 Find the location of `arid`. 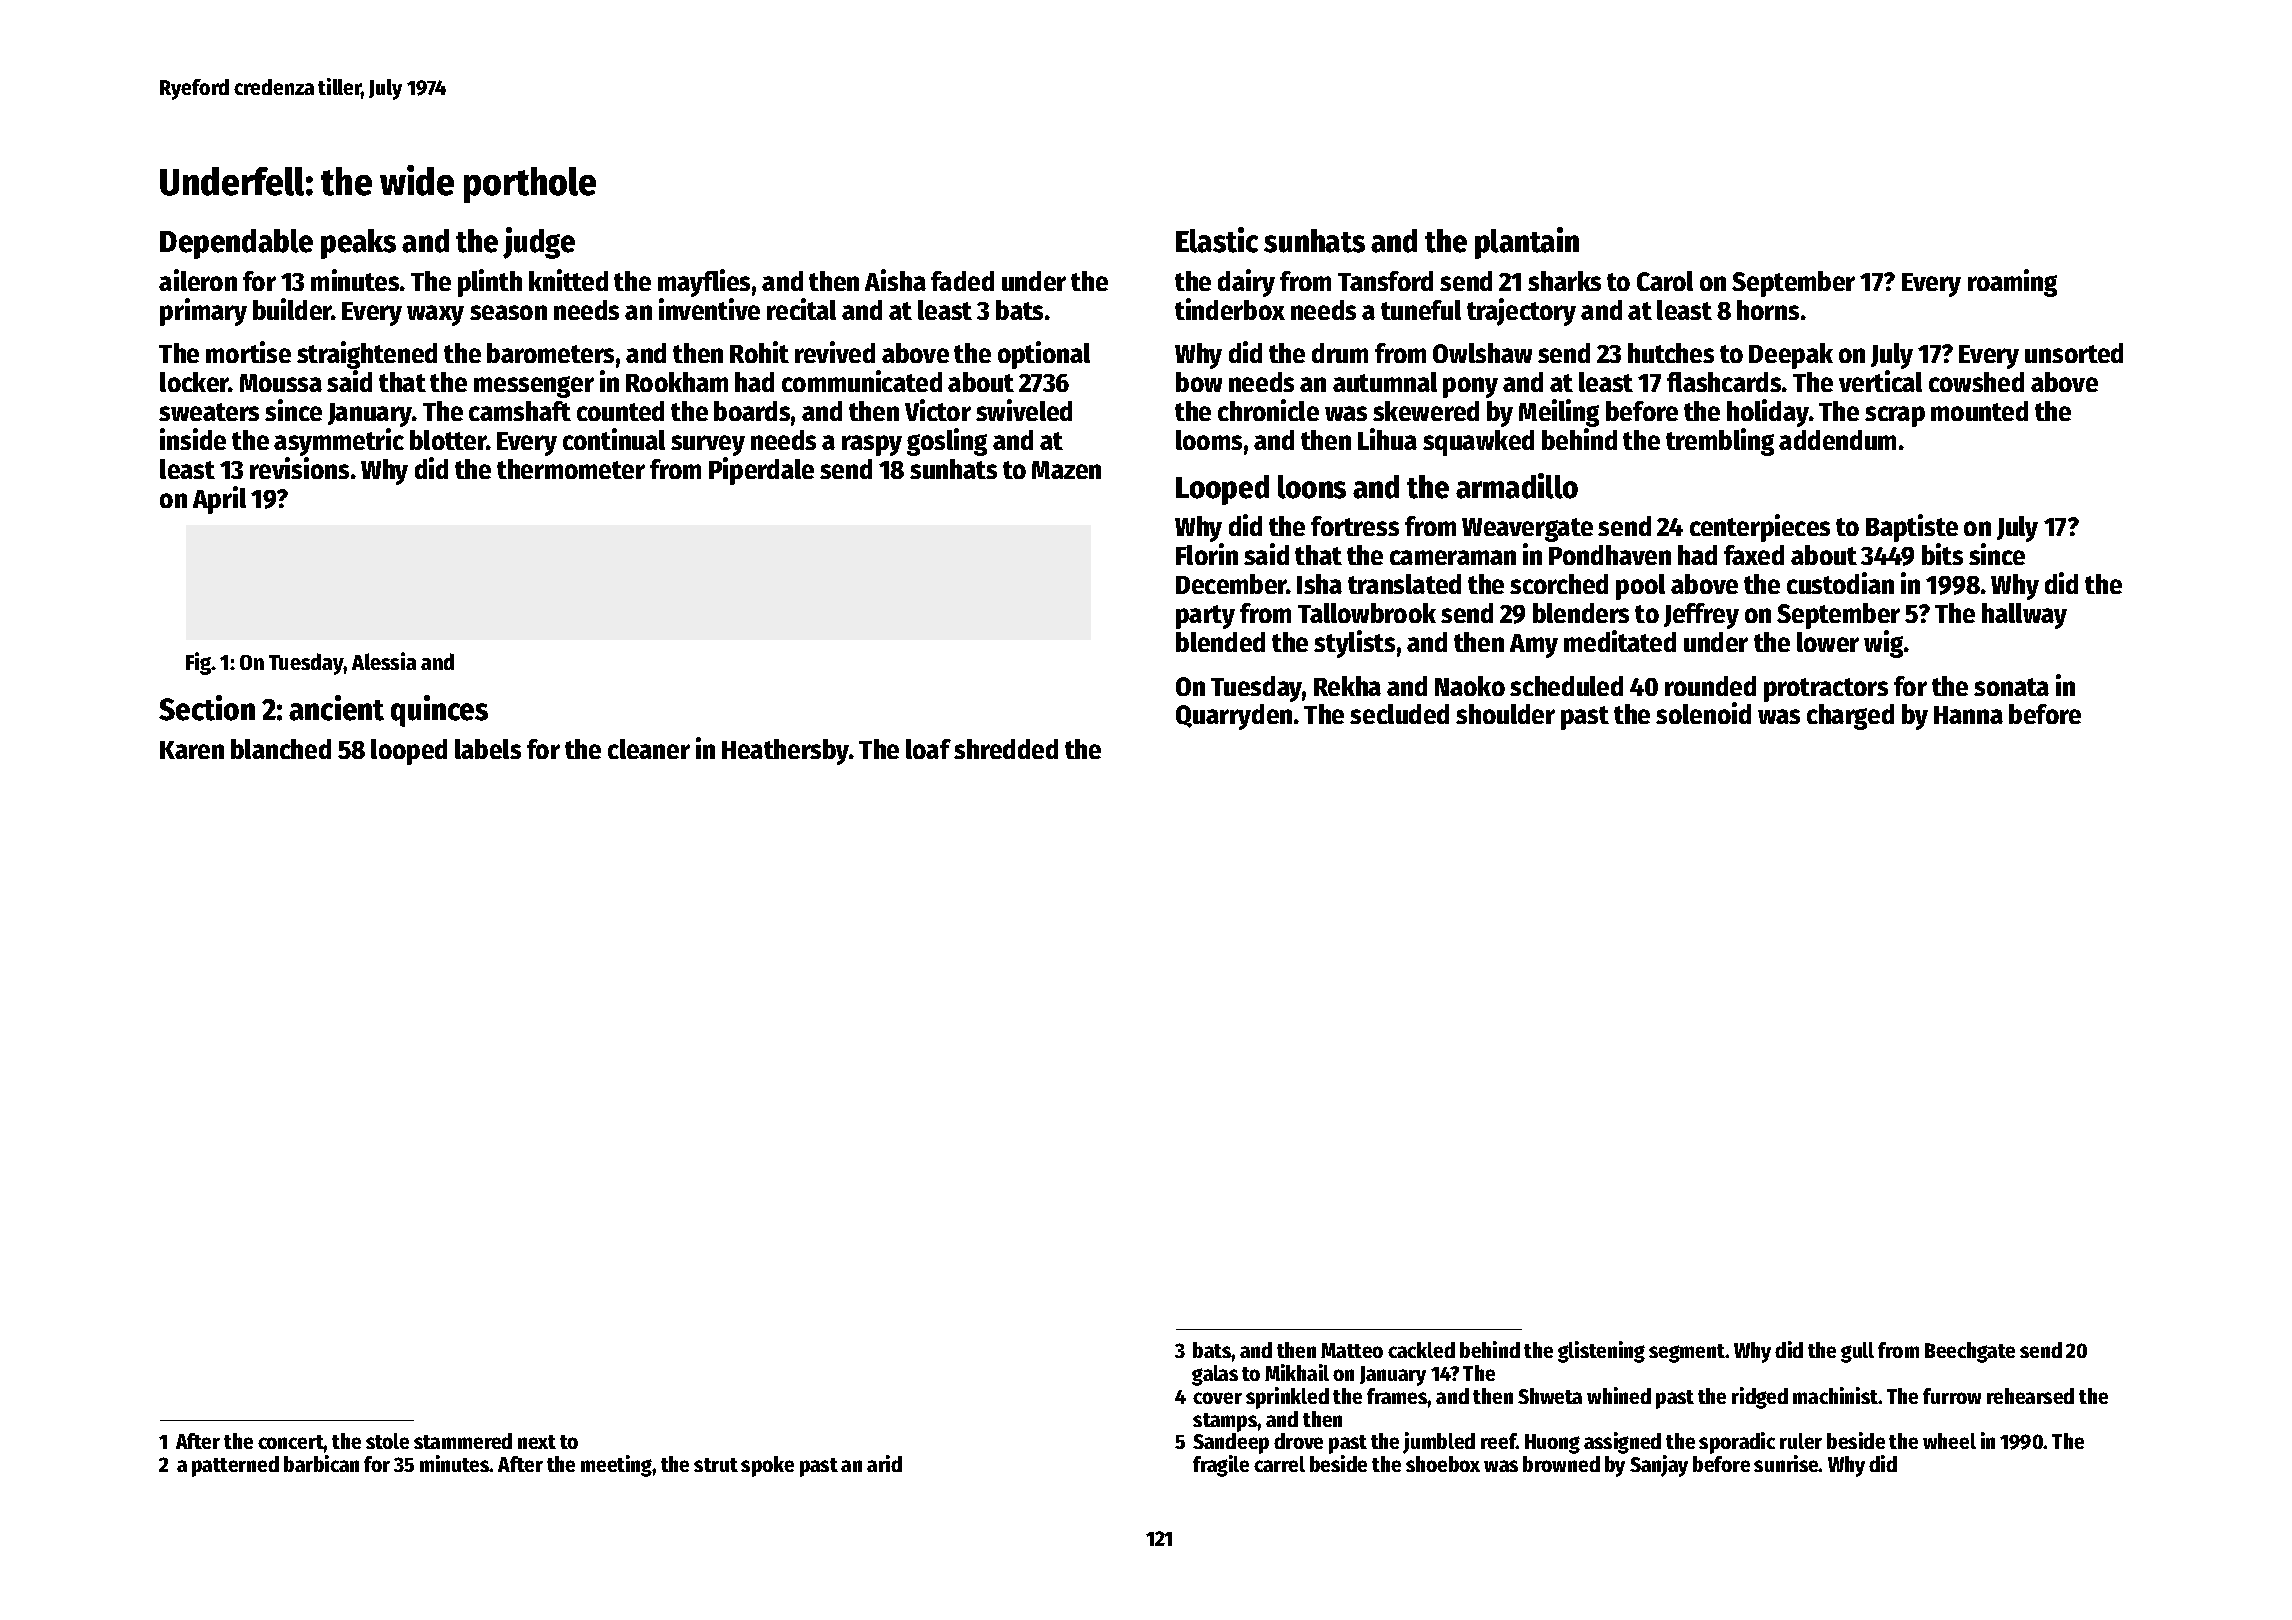

arid is located at coordinates (884, 1463).
